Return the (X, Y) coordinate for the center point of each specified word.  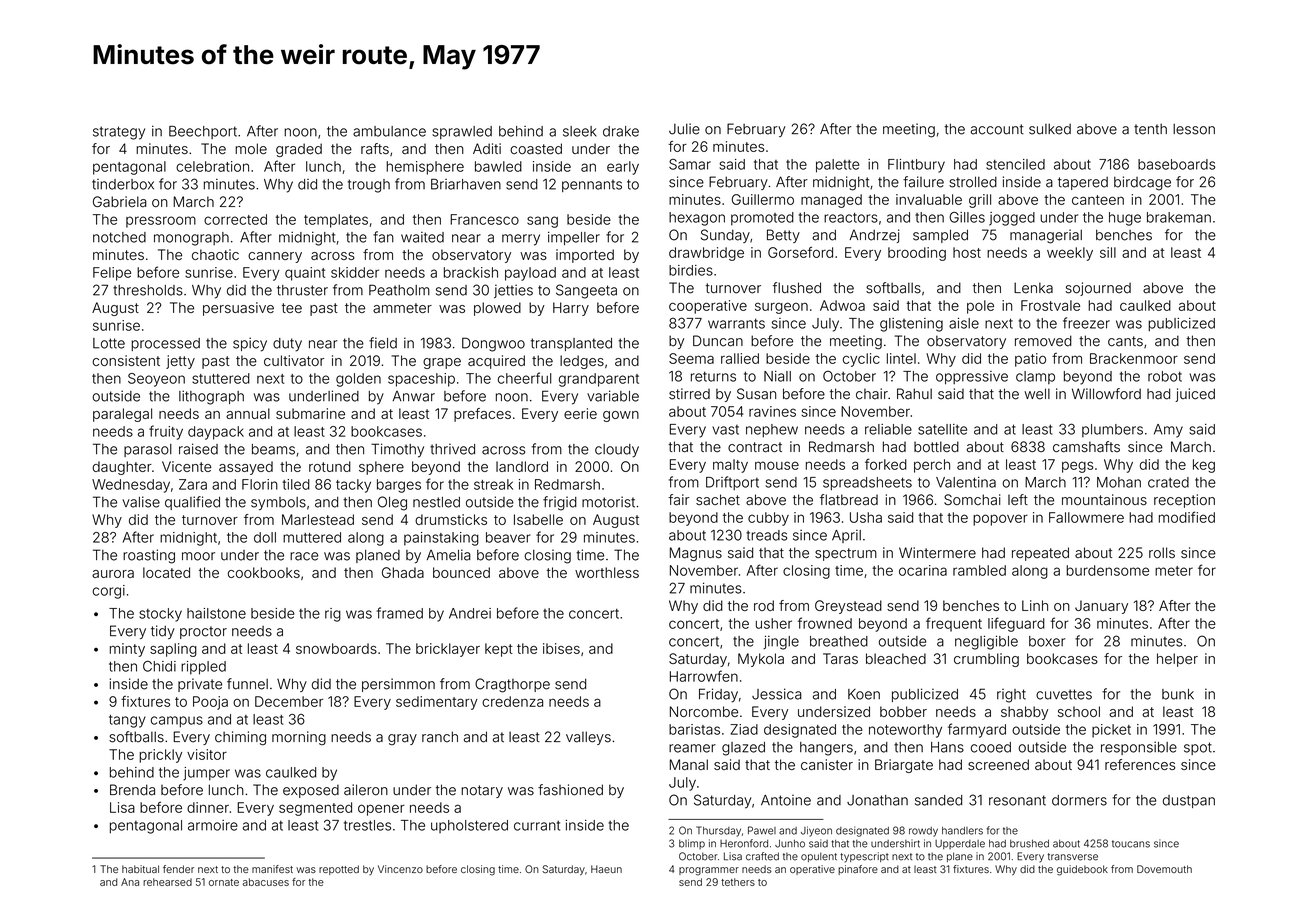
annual (248, 413)
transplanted (571, 344)
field (383, 343)
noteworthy (905, 731)
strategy (119, 133)
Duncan (718, 341)
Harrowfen (704, 676)
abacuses (266, 882)
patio (1030, 360)
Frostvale (1050, 305)
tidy (163, 632)
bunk (1178, 694)
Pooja (210, 703)
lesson (1194, 129)
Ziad (744, 729)
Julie (684, 129)
